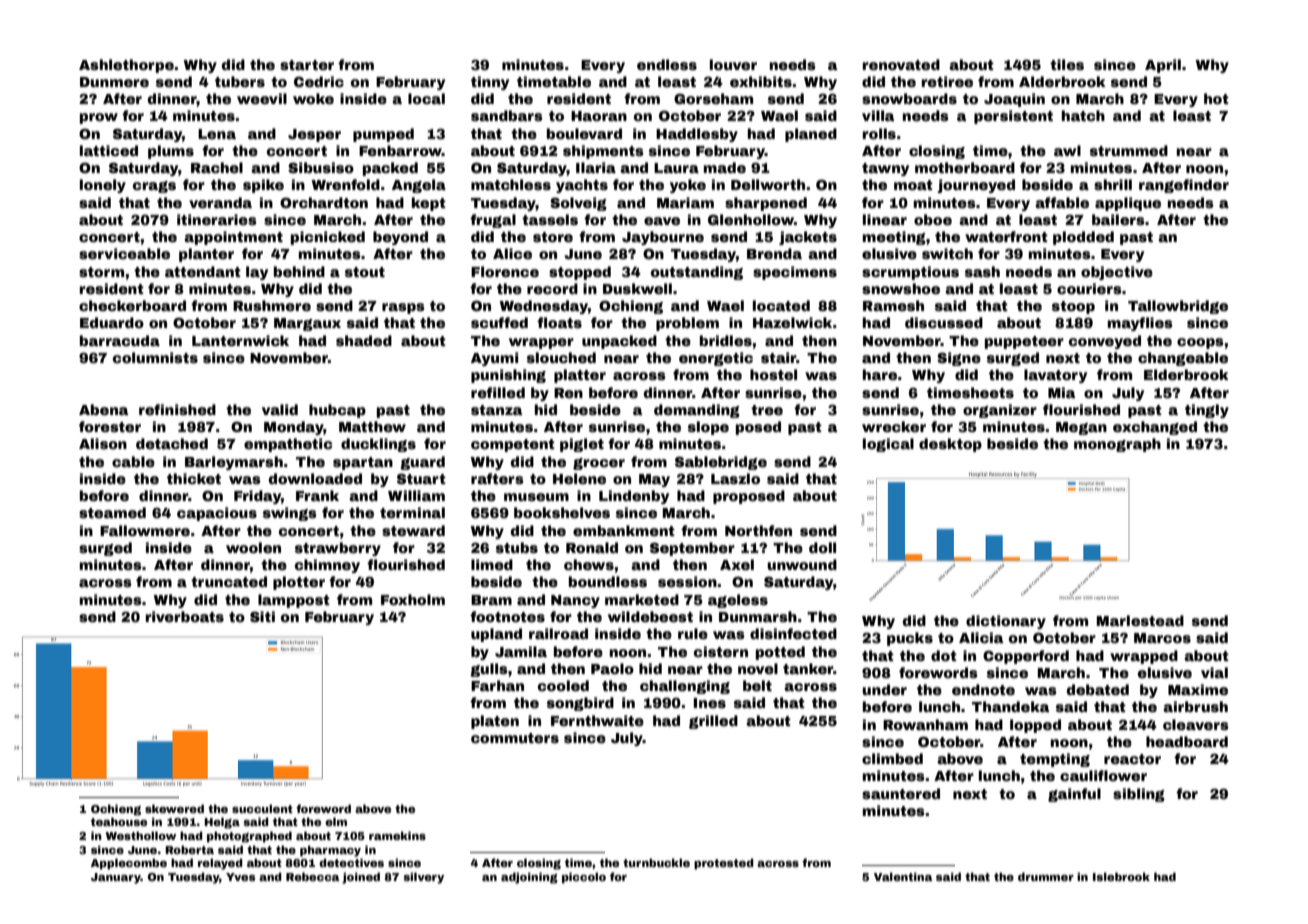  Describe the element at coordinates (733, 64) in the page. I see `louver` at that location.
